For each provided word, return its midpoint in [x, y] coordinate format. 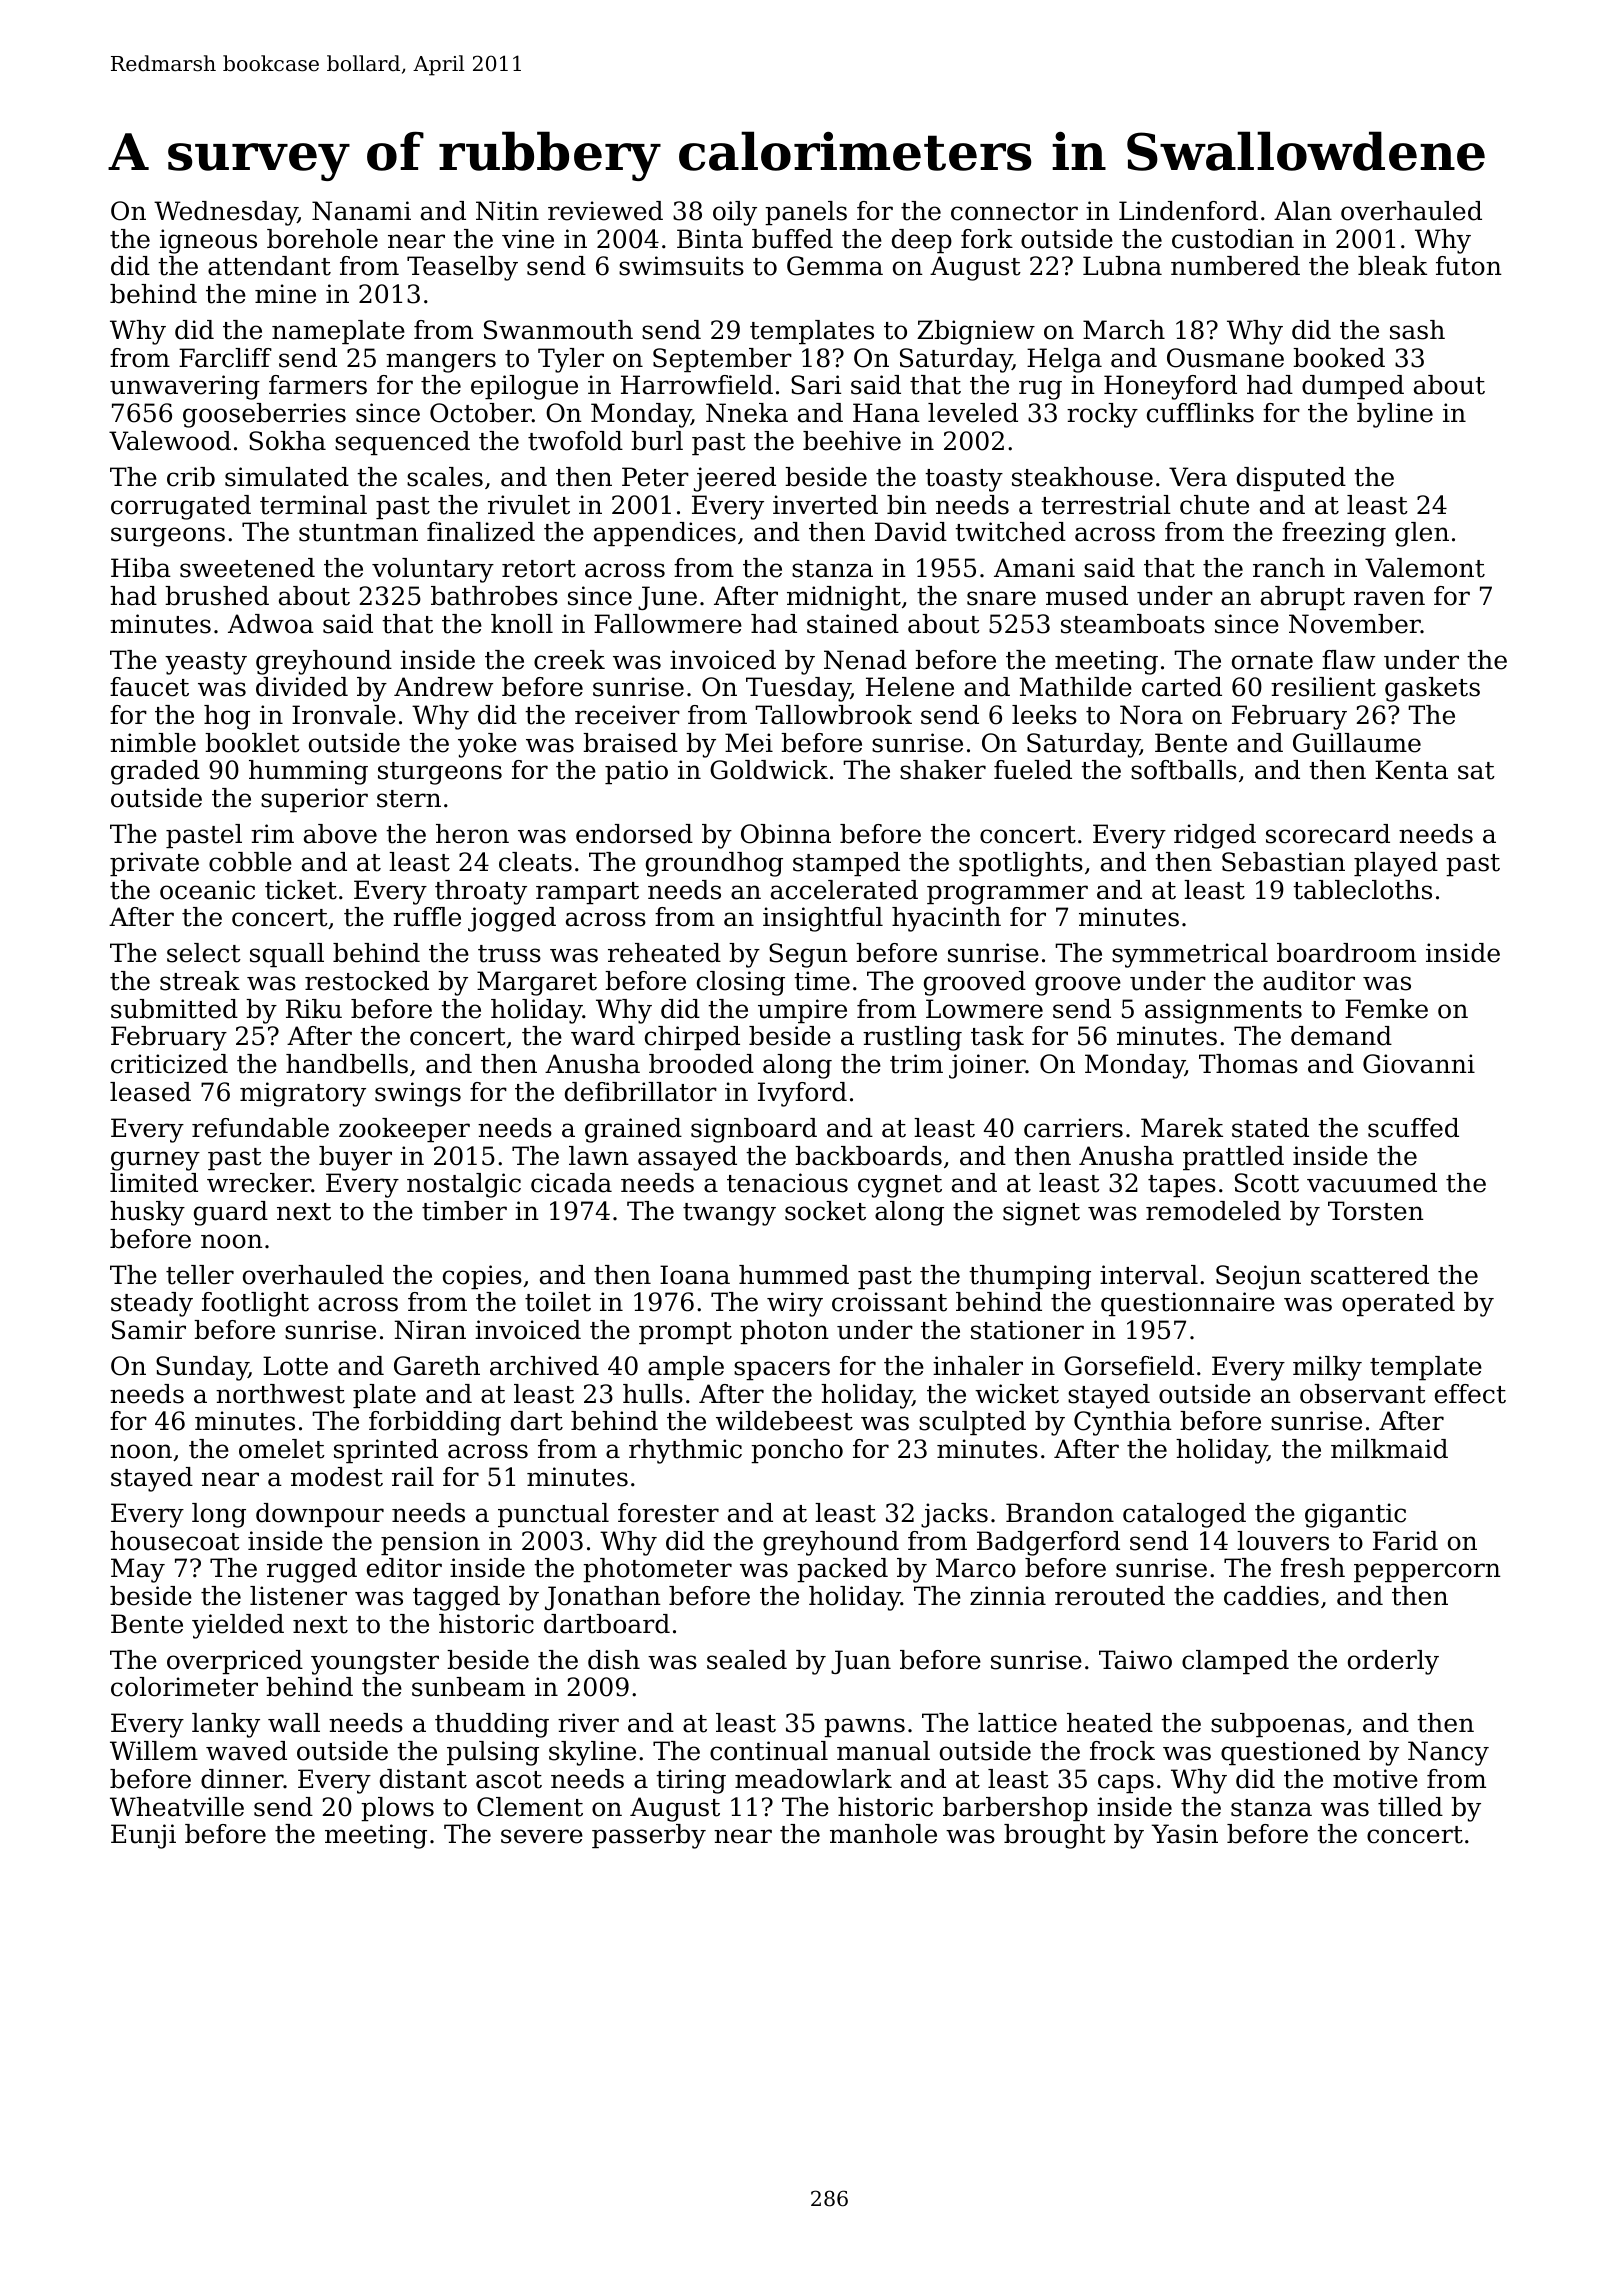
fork [987, 239]
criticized [169, 1064]
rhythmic [685, 1451]
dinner [242, 1779]
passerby [649, 1836]
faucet [149, 687]
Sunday [202, 1368]
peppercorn [1427, 1572]
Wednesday [226, 213]
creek [569, 660]
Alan [1303, 211]
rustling [912, 1038]
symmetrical [1190, 955]
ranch [1289, 568]
